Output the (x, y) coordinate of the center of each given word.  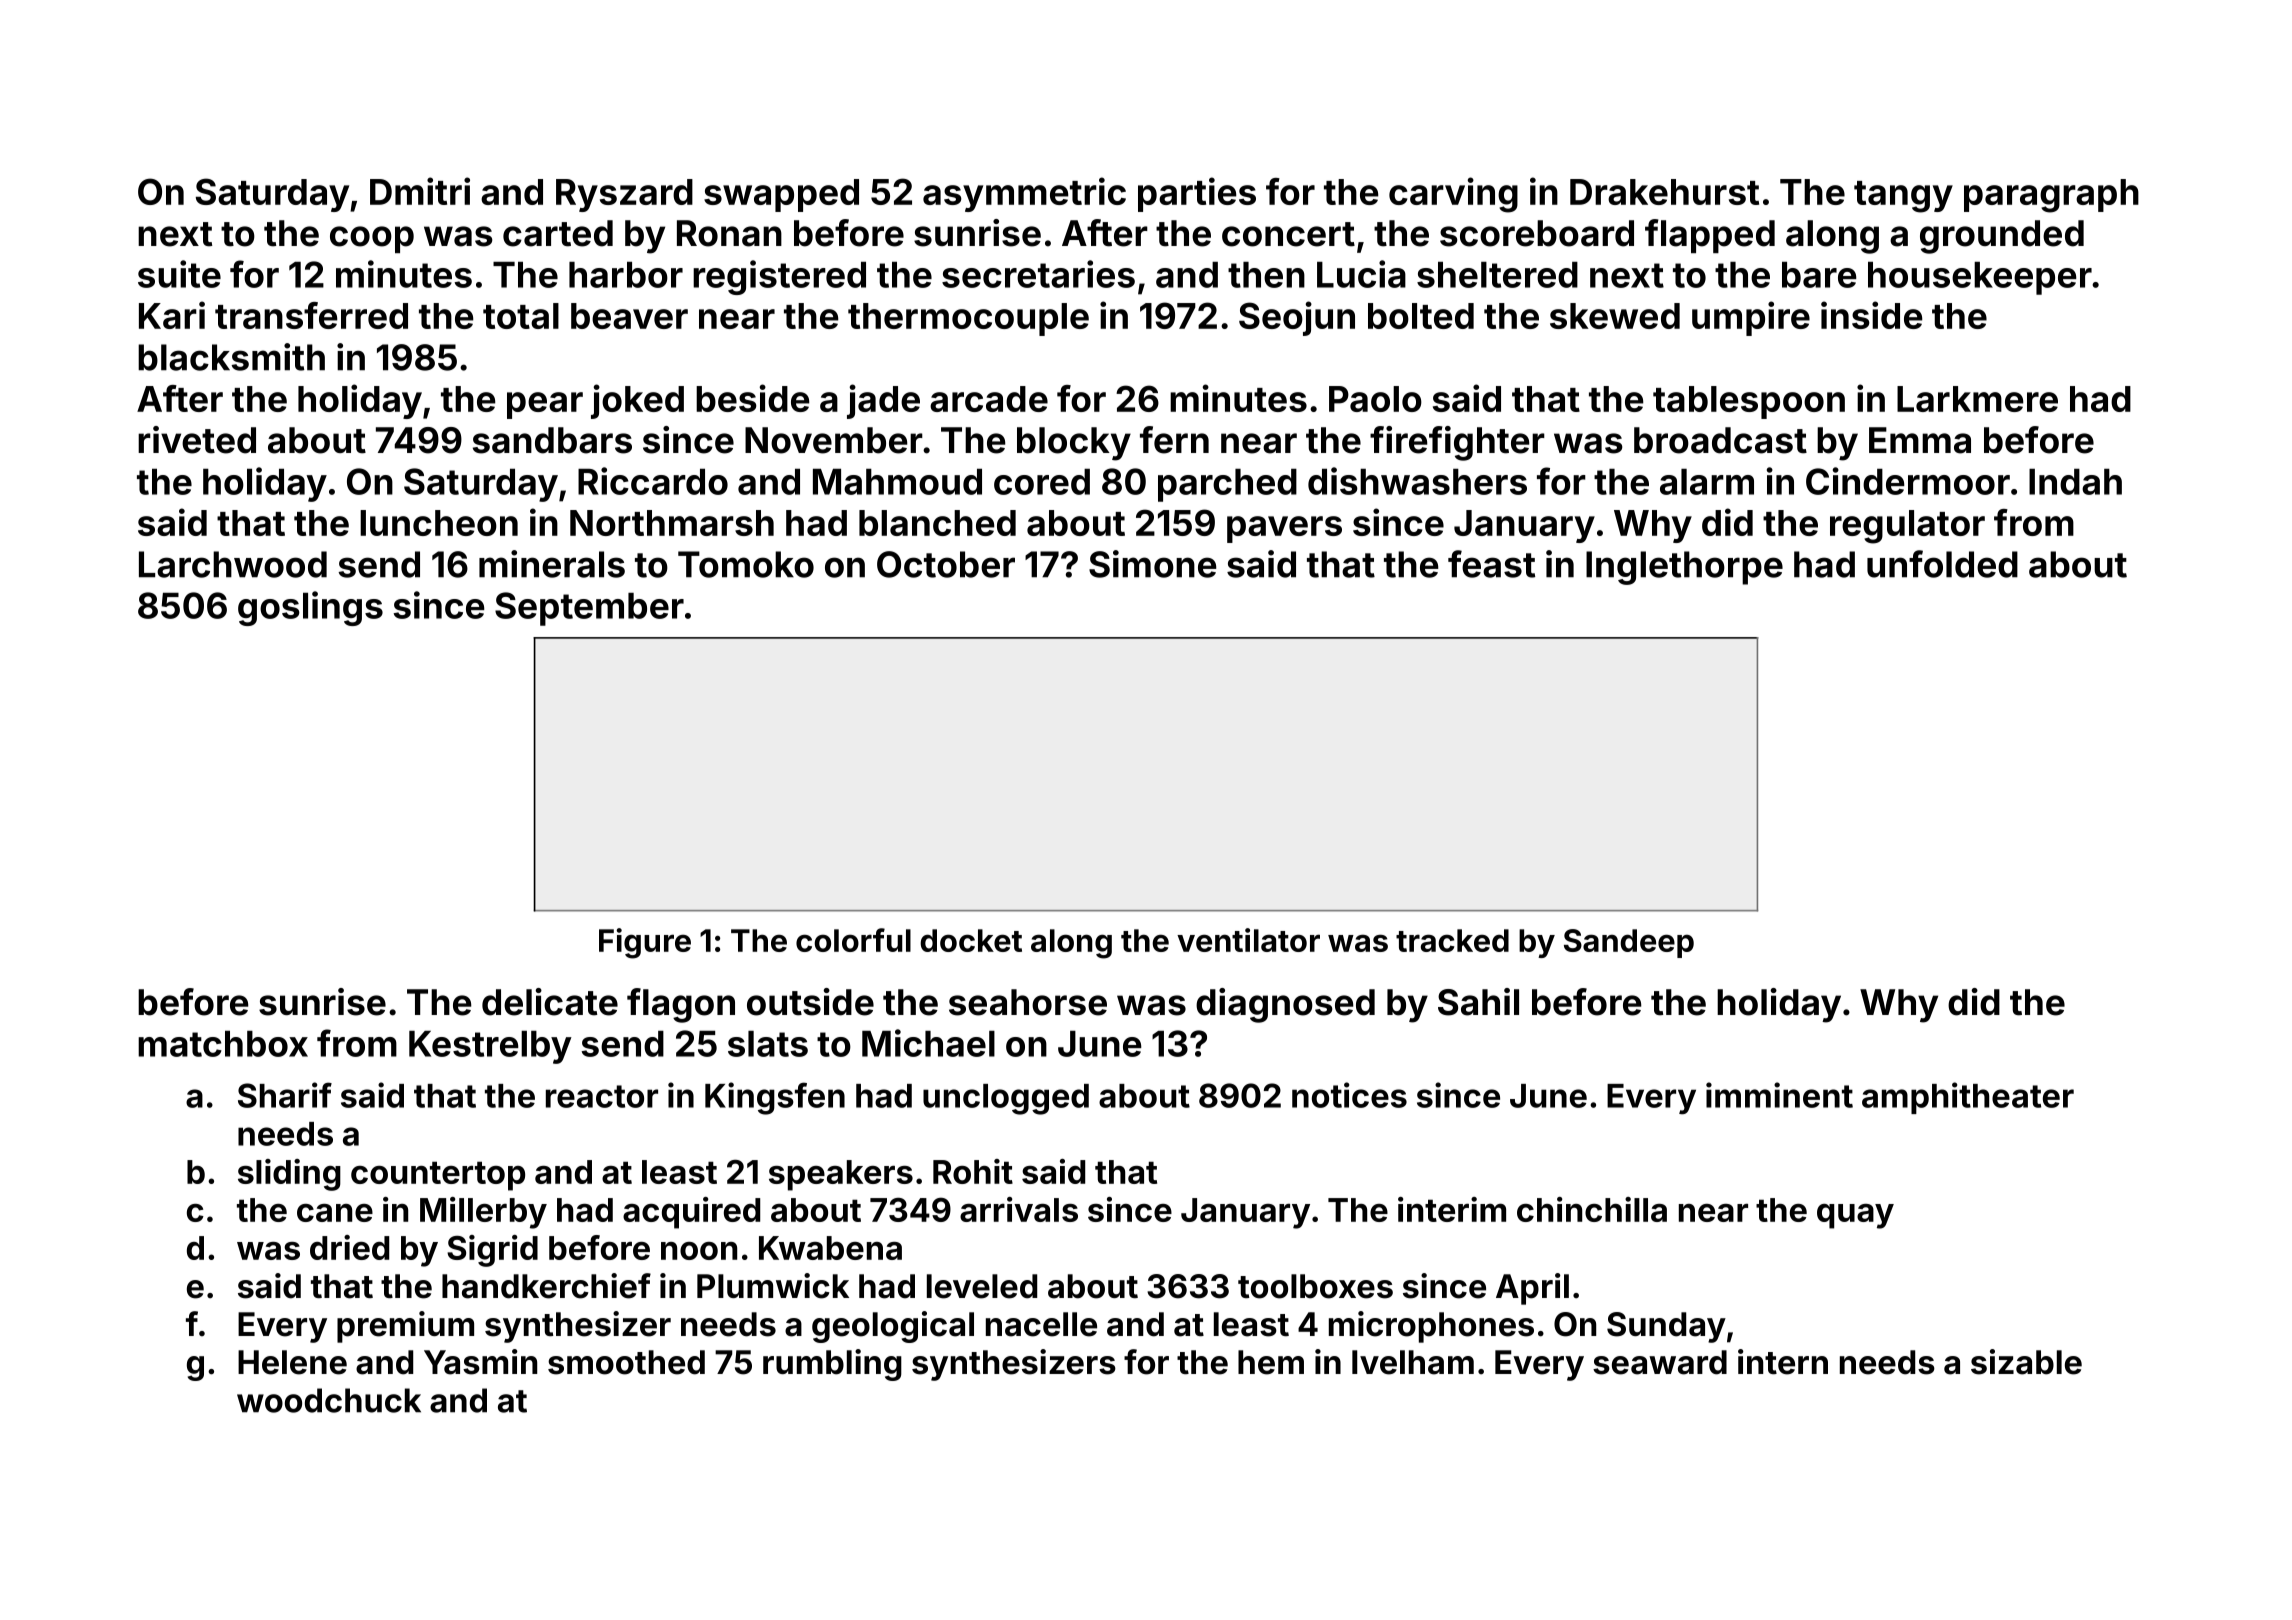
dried (349, 1247)
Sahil (1478, 1002)
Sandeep (1629, 943)
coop (372, 239)
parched (1227, 485)
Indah (2075, 482)
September (589, 609)
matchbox (223, 1044)
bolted (1421, 316)
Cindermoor (1908, 481)
